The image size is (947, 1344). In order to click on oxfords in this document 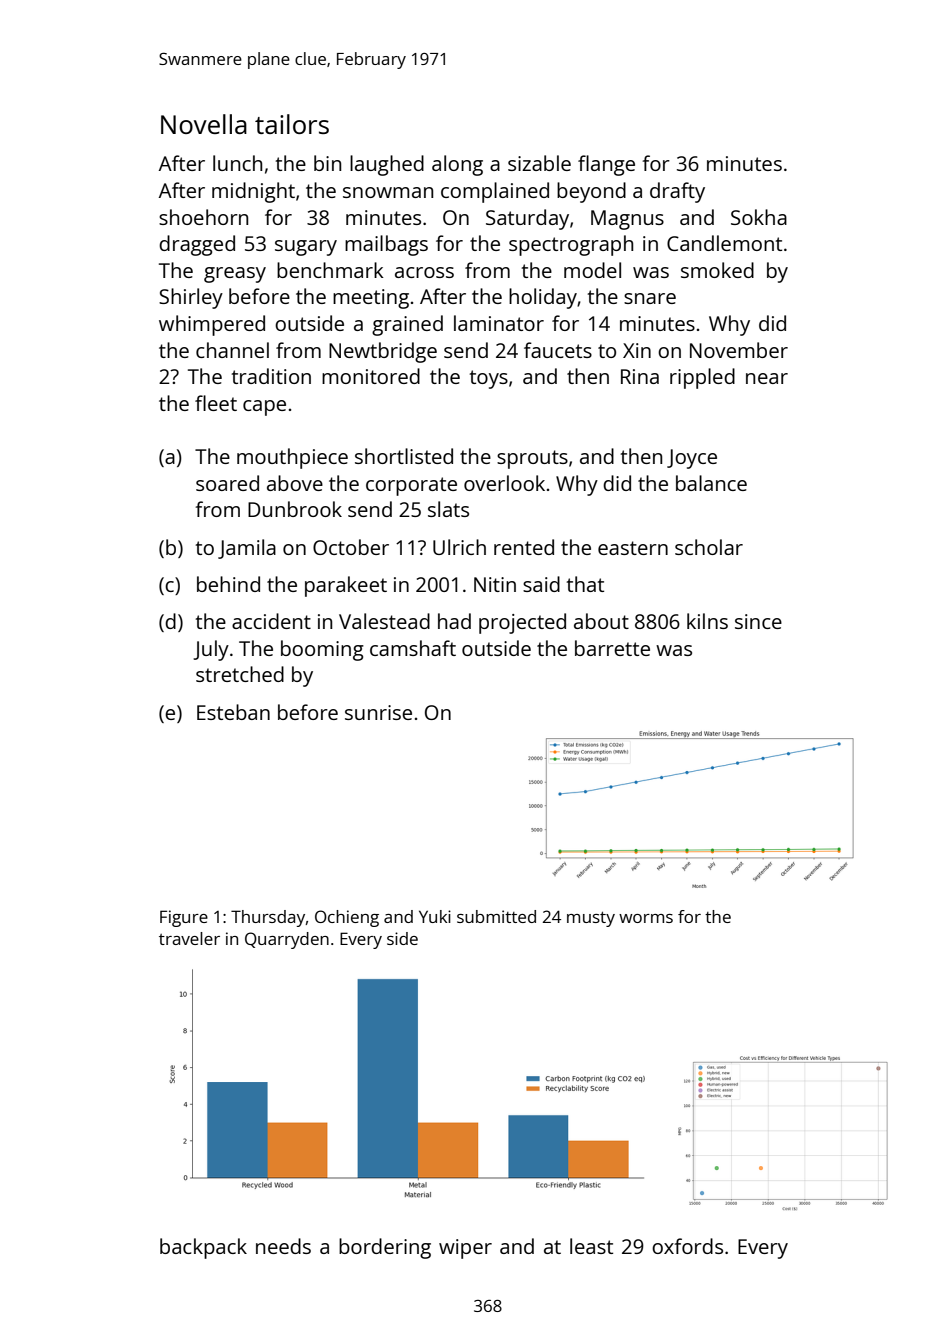, I will do `click(687, 1246)`.
